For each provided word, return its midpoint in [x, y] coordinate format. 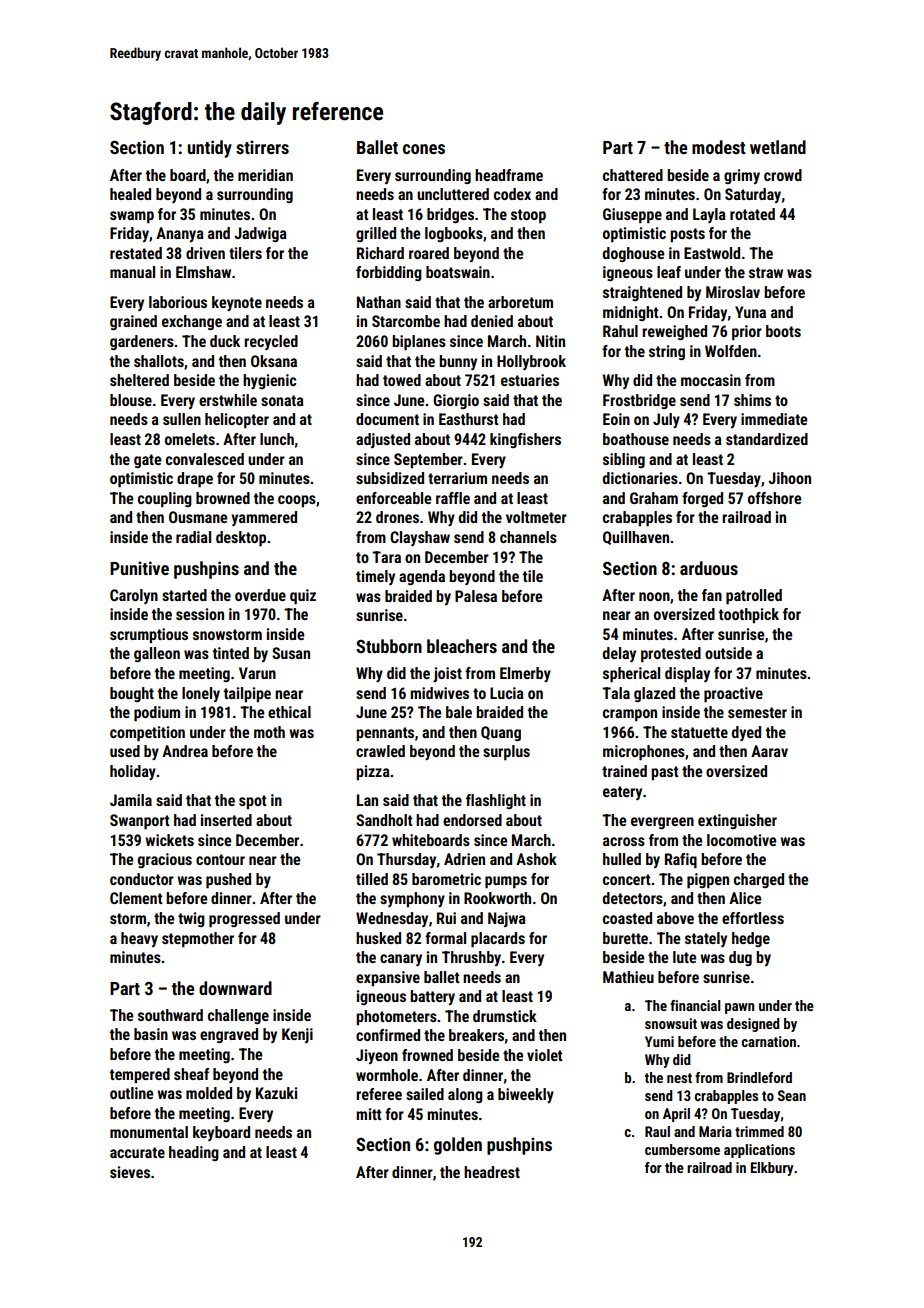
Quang [501, 733]
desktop [241, 539]
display [687, 675]
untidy [210, 149]
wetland [778, 147]
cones [424, 149]
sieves [130, 1172]
